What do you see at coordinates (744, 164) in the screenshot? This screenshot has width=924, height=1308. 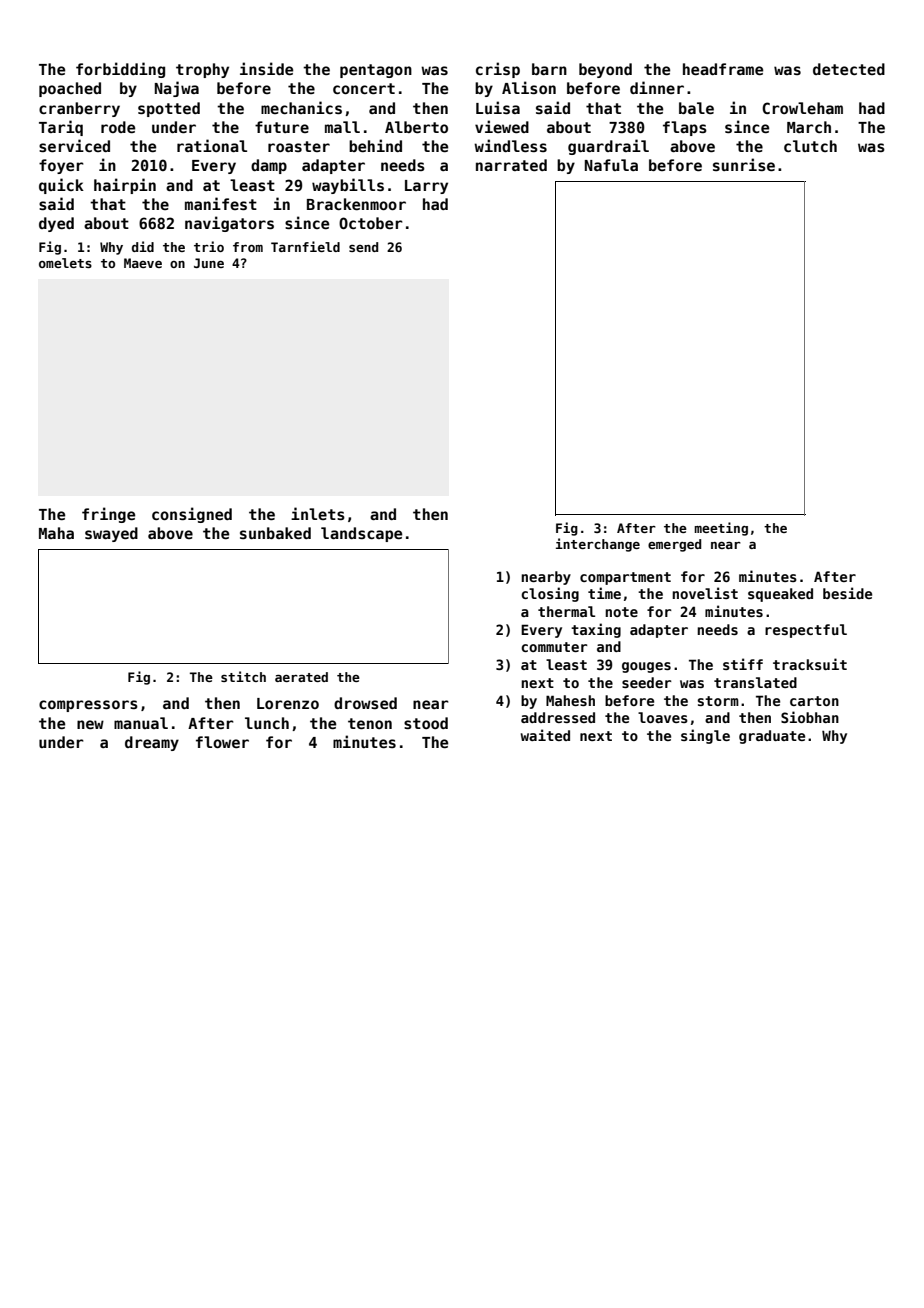 I see `sunrise` at bounding box center [744, 164].
